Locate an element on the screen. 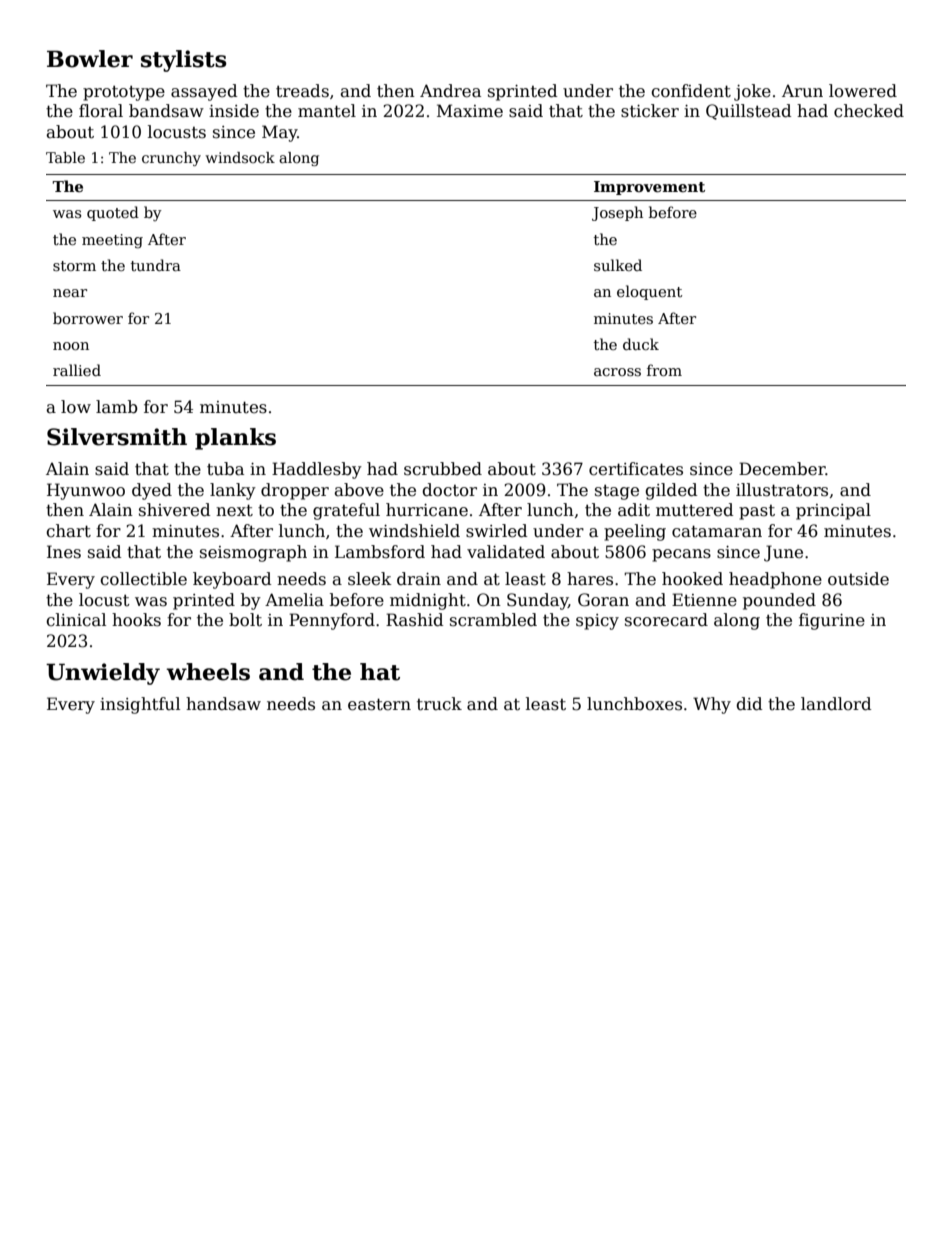 Image resolution: width=952 pixels, height=1233 pixels. May is located at coordinates (280, 133).
